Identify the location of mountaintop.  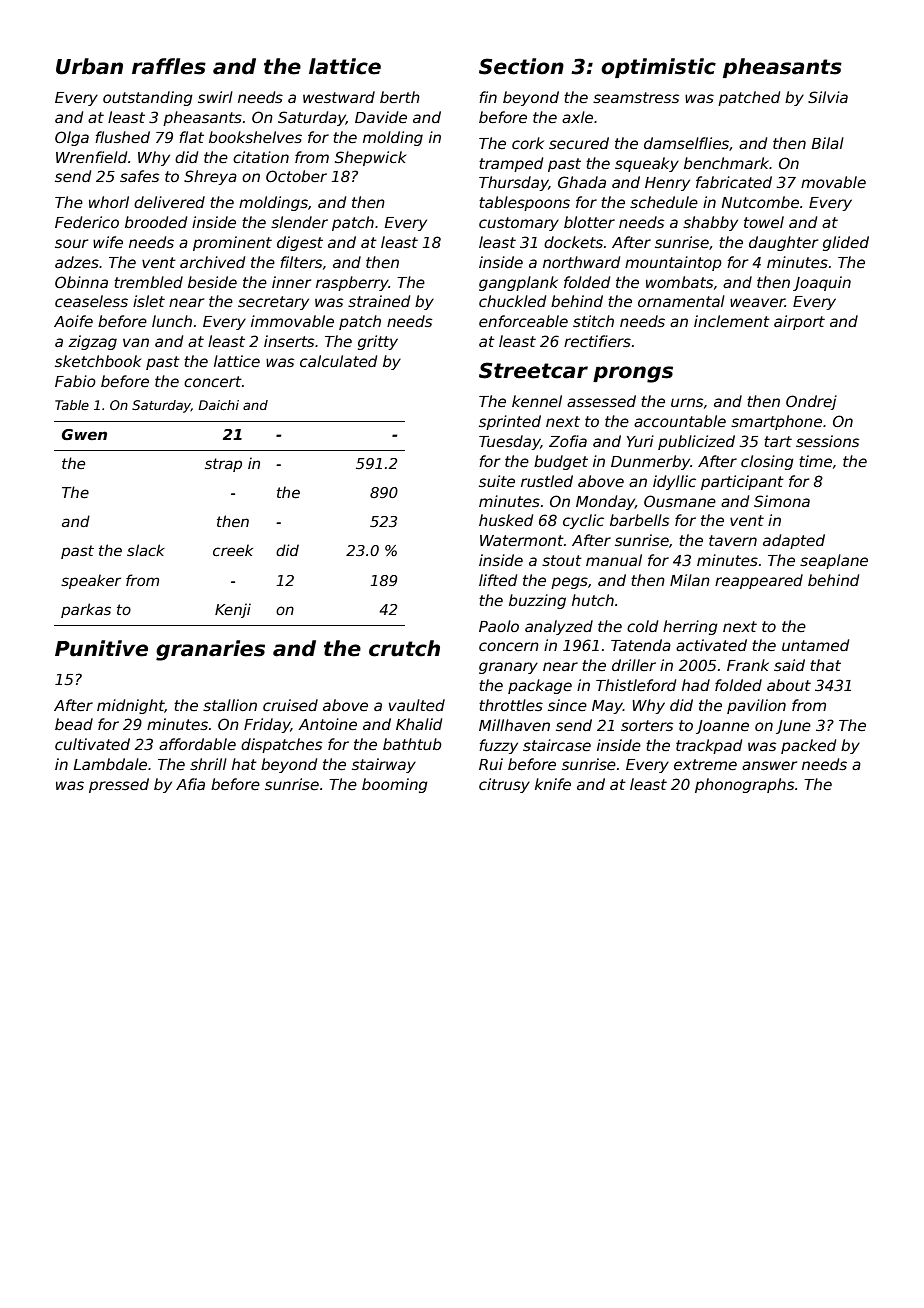
(673, 263).
